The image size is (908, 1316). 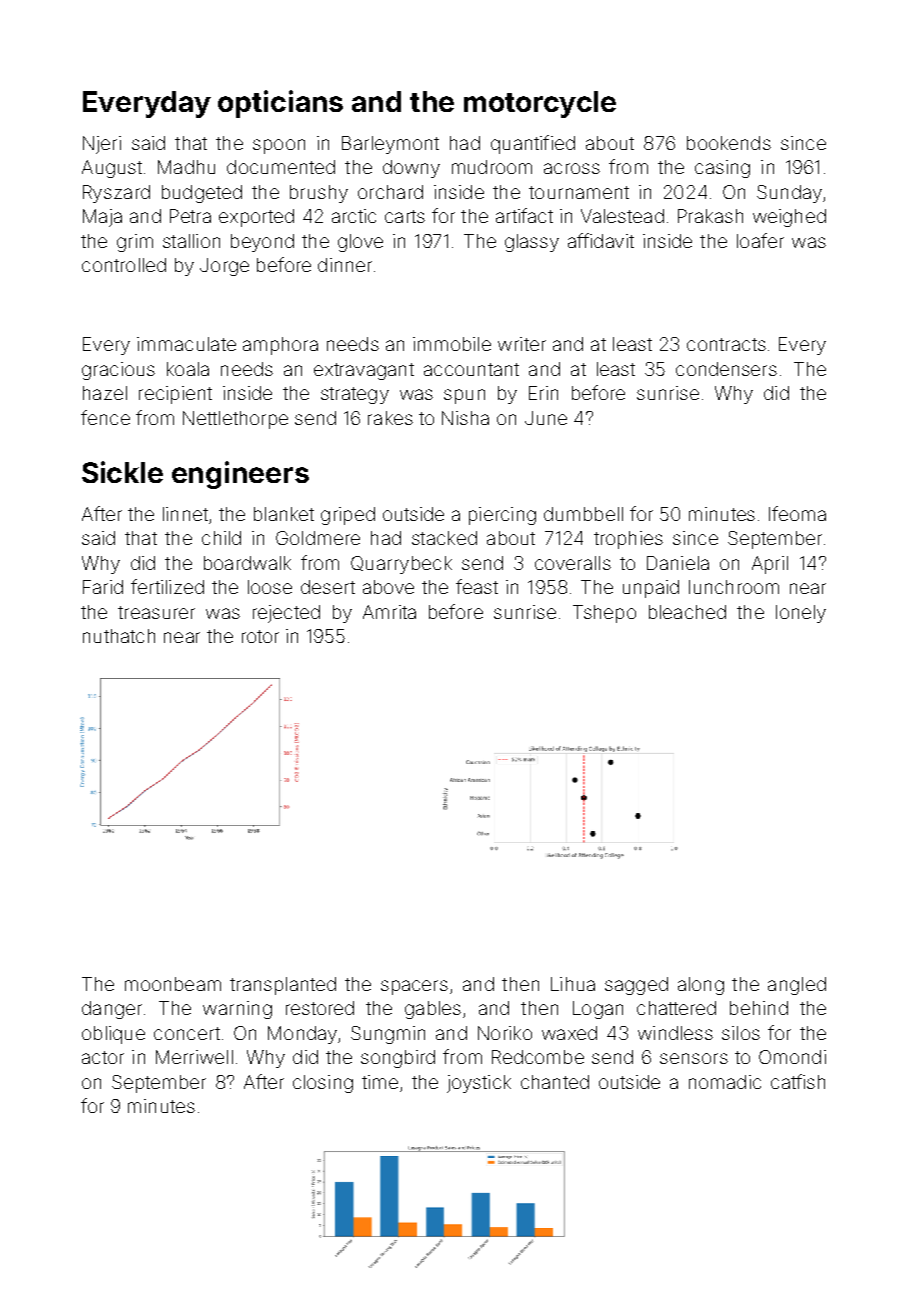 What do you see at coordinates (323, 1084) in the page?
I see `closing` at bounding box center [323, 1084].
